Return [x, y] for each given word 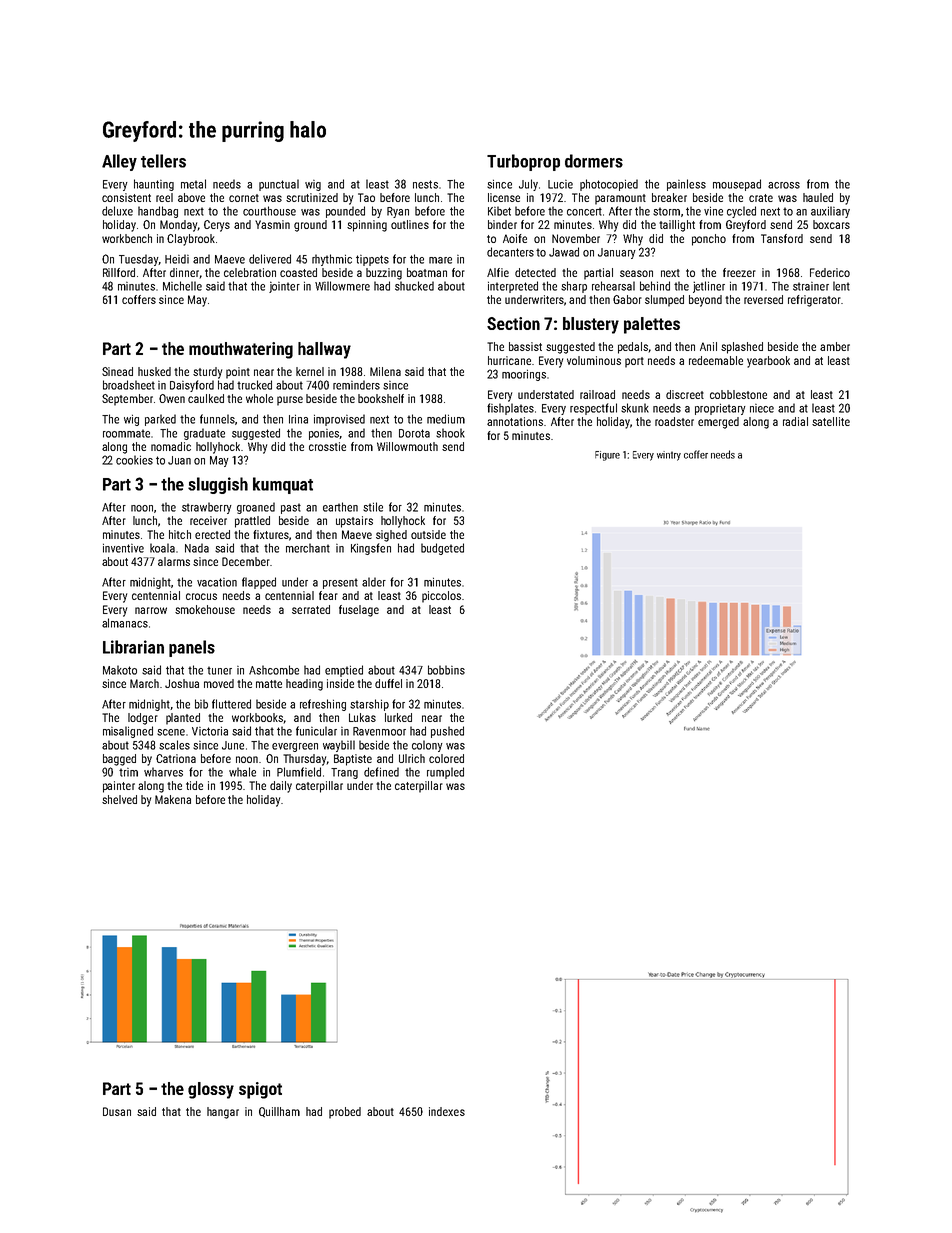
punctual [279, 185]
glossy [211, 1090]
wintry [669, 456]
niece [762, 408]
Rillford [119, 272]
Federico [830, 272]
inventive [123, 548]
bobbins [446, 670]
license [504, 197]
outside [428, 534]
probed [345, 1113]
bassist [525, 346]
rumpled [445, 773]
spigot [260, 1090]
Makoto [120, 670]
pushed [447, 732]
